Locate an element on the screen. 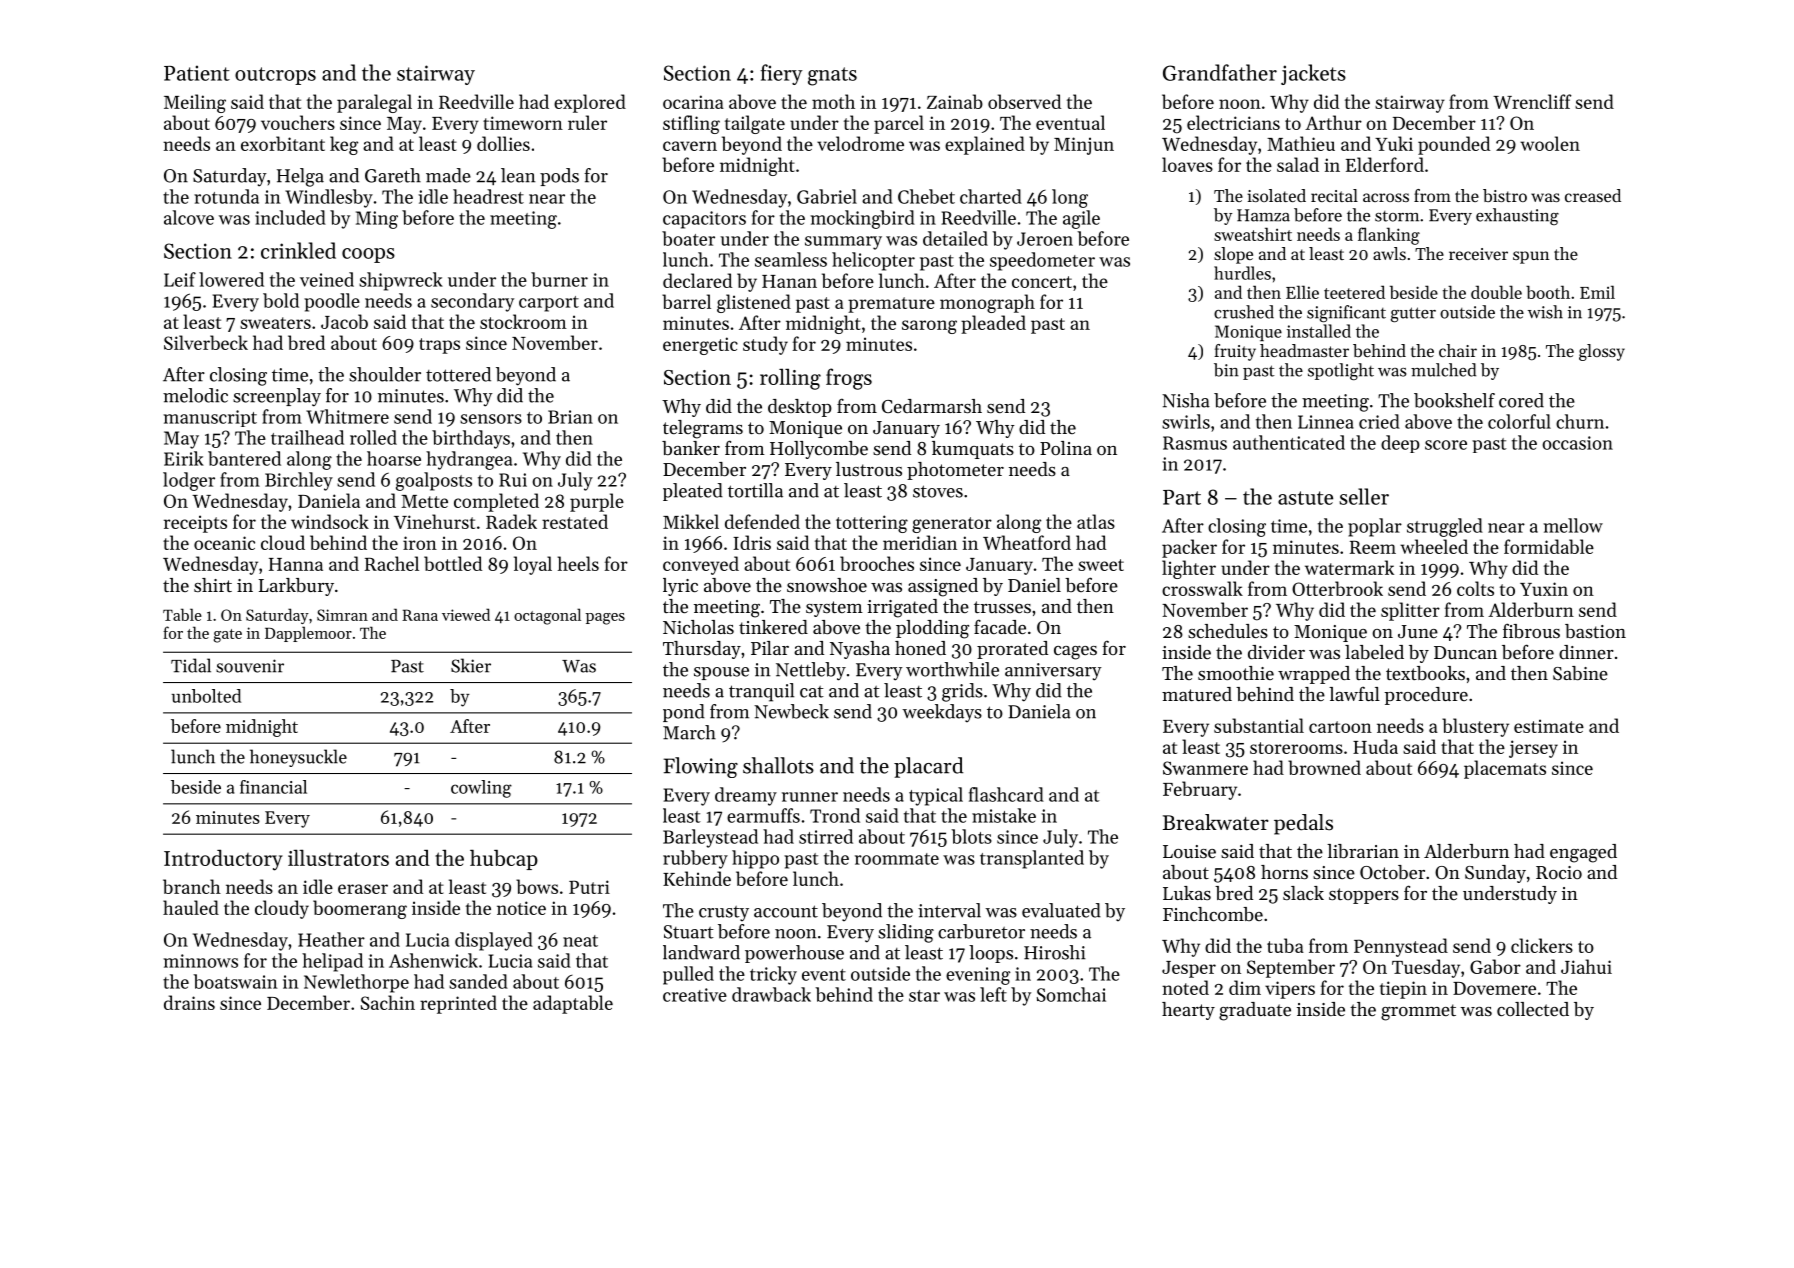 This screenshot has height=1268, width=1794. pleaded is located at coordinates (993, 324).
